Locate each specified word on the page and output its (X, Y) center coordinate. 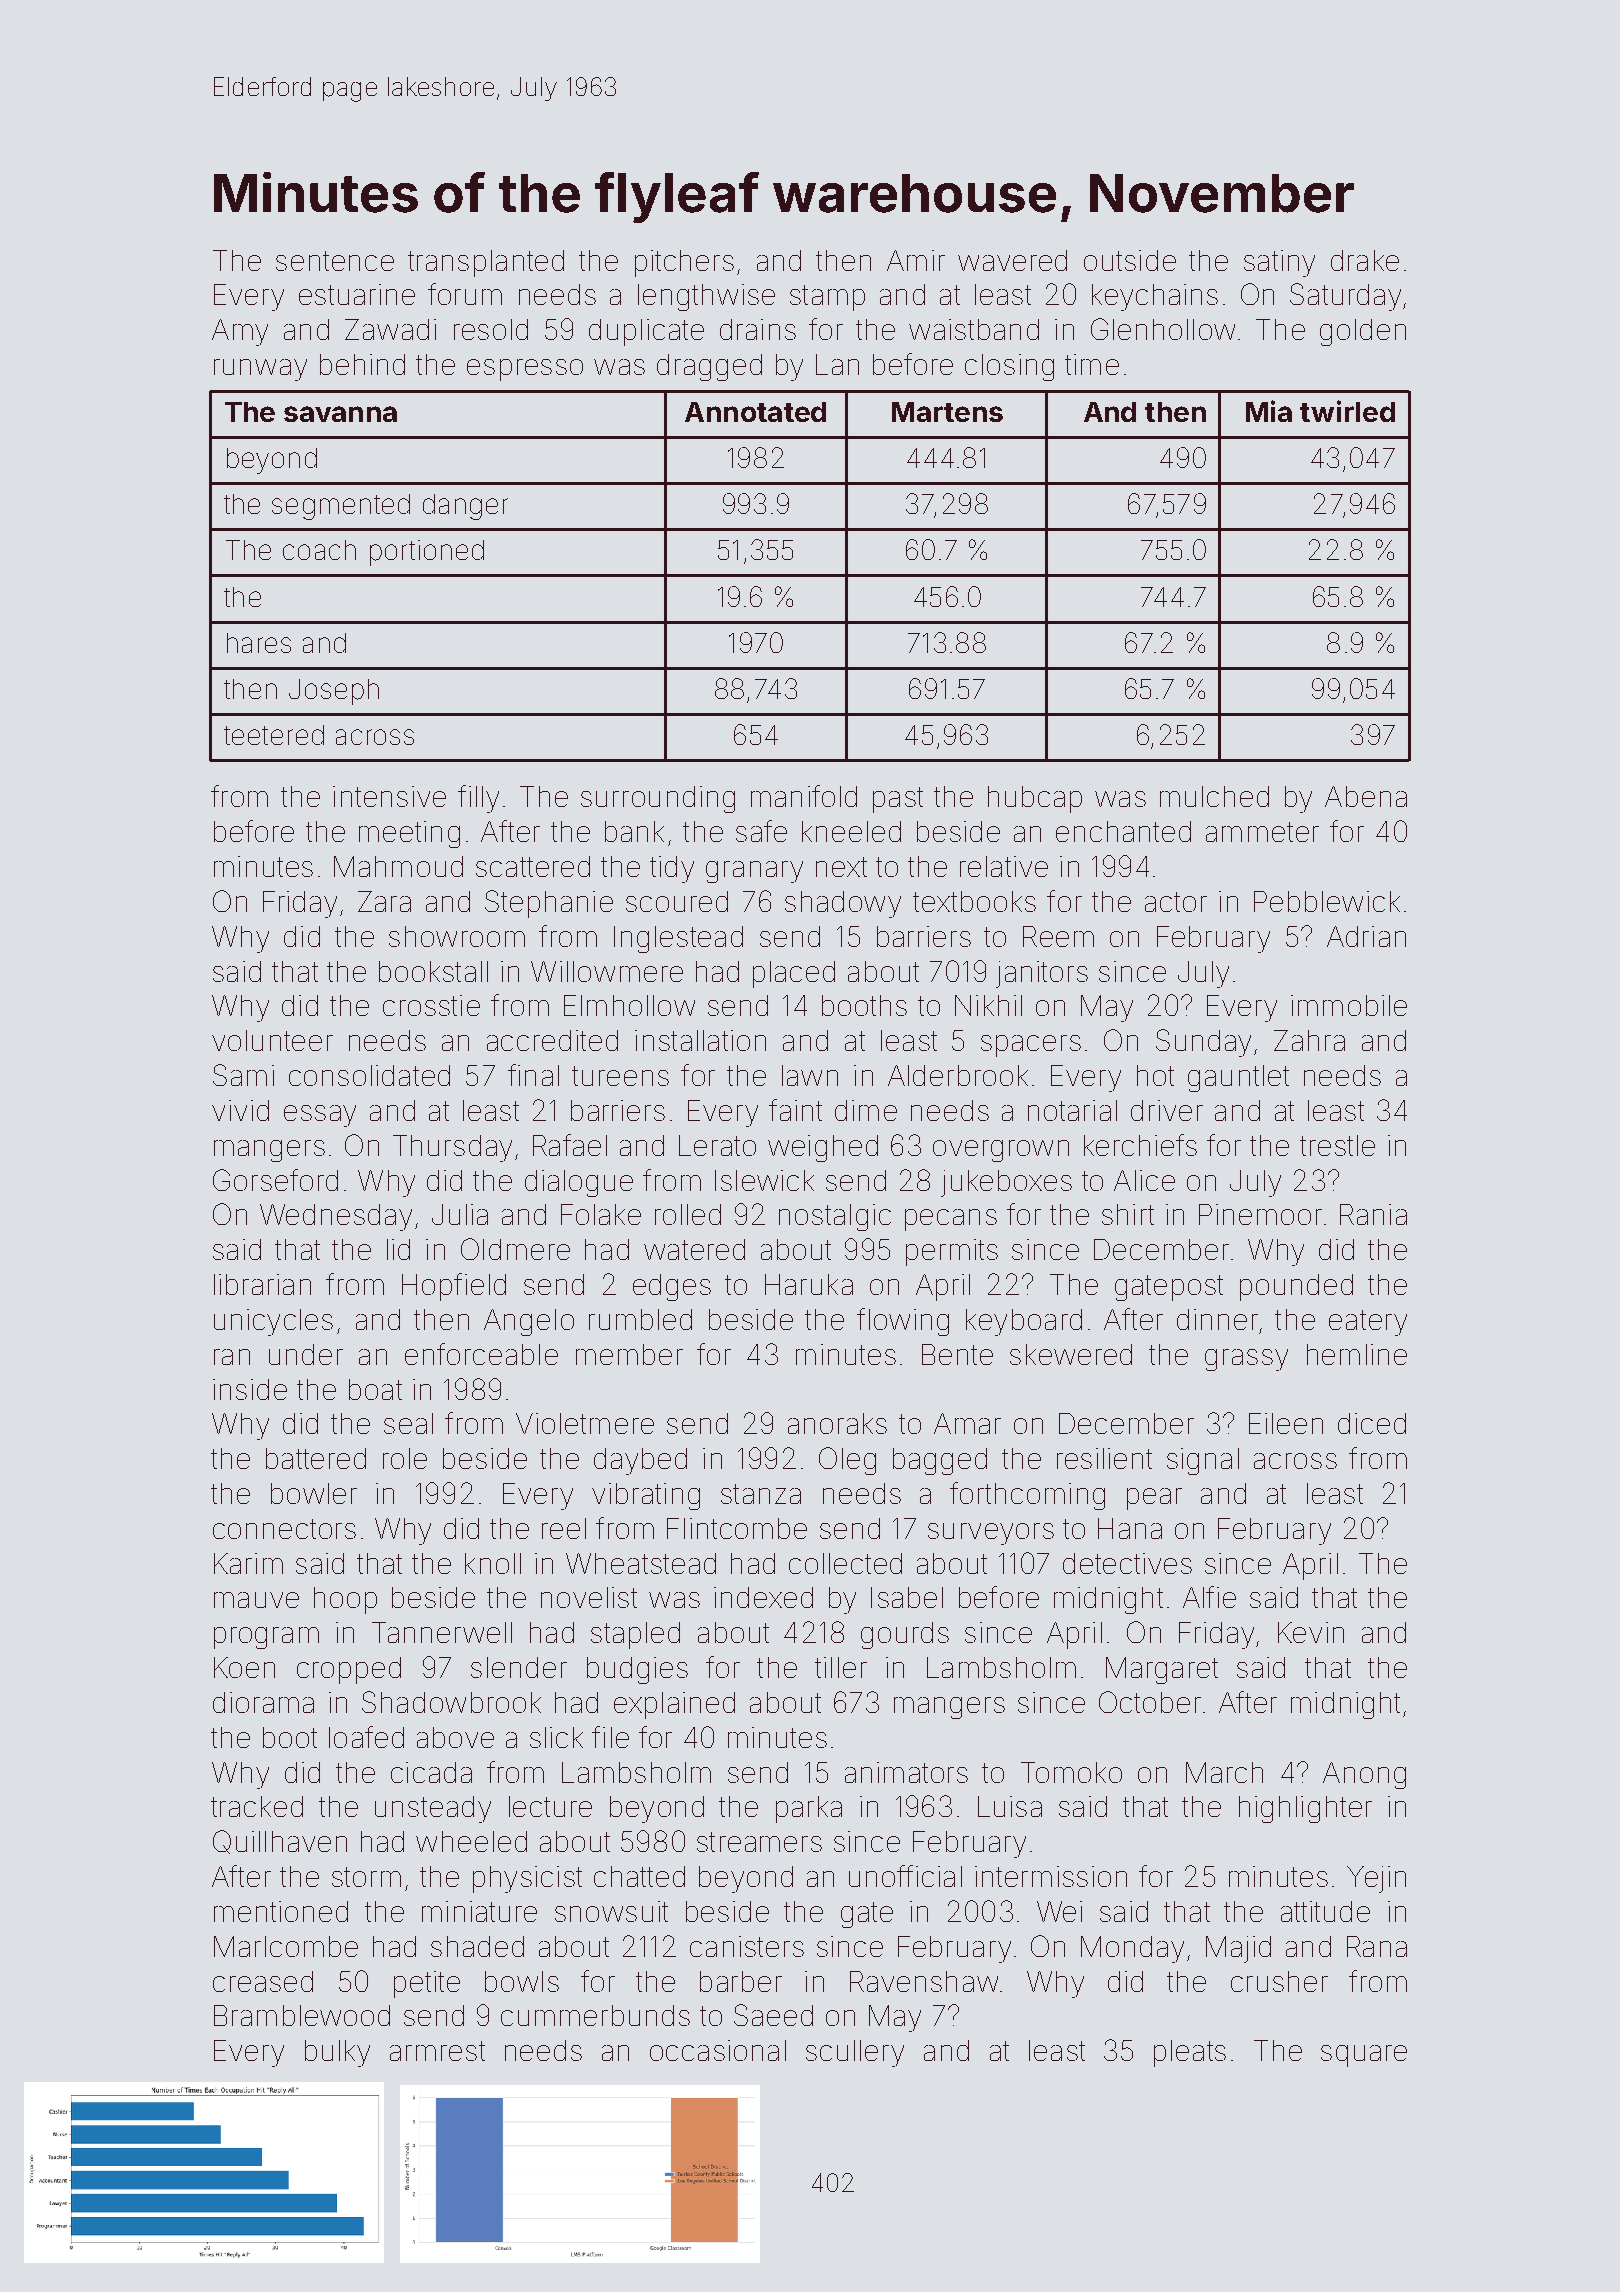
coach (319, 550)
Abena (1366, 796)
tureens (620, 1076)
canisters (747, 1946)
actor (1176, 902)
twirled (1347, 411)
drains (758, 329)
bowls (522, 1981)
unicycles (273, 1322)
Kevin (1311, 1632)
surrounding (658, 799)
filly (478, 799)
